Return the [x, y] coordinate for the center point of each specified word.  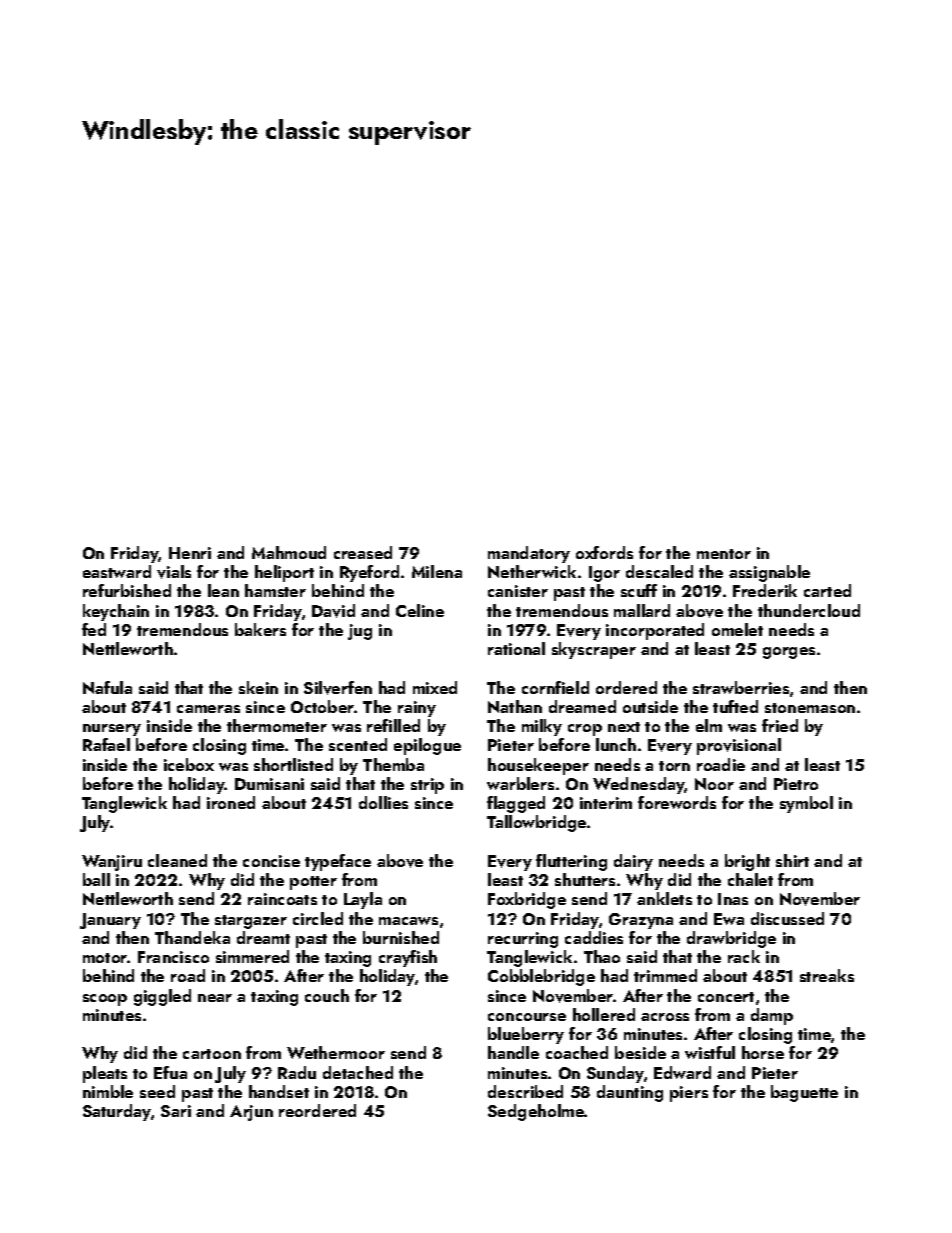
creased [363, 552]
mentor [724, 554]
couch [327, 995]
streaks [827, 975]
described [525, 1091]
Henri [190, 553]
